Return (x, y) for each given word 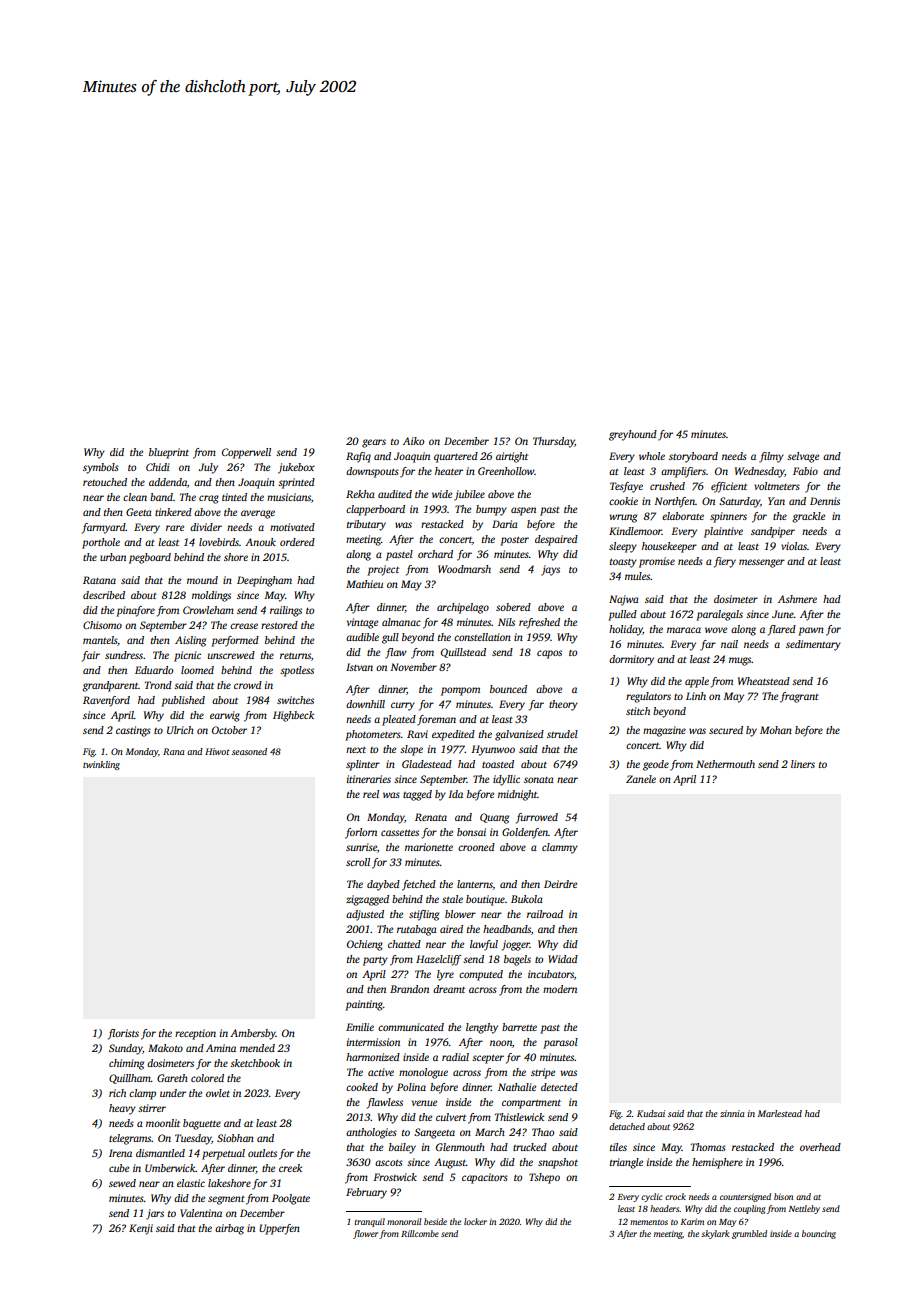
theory (563, 705)
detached (627, 1126)
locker (475, 1221)
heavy (122, 1109)
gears (374, 443)
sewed (122, 1183)
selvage (803, 457)
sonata (539, 780)
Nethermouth (725, 764)
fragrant (799, 697)
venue (424, 1103)
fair (91, 656)
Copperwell (246, 453)
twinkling (101, 765)
